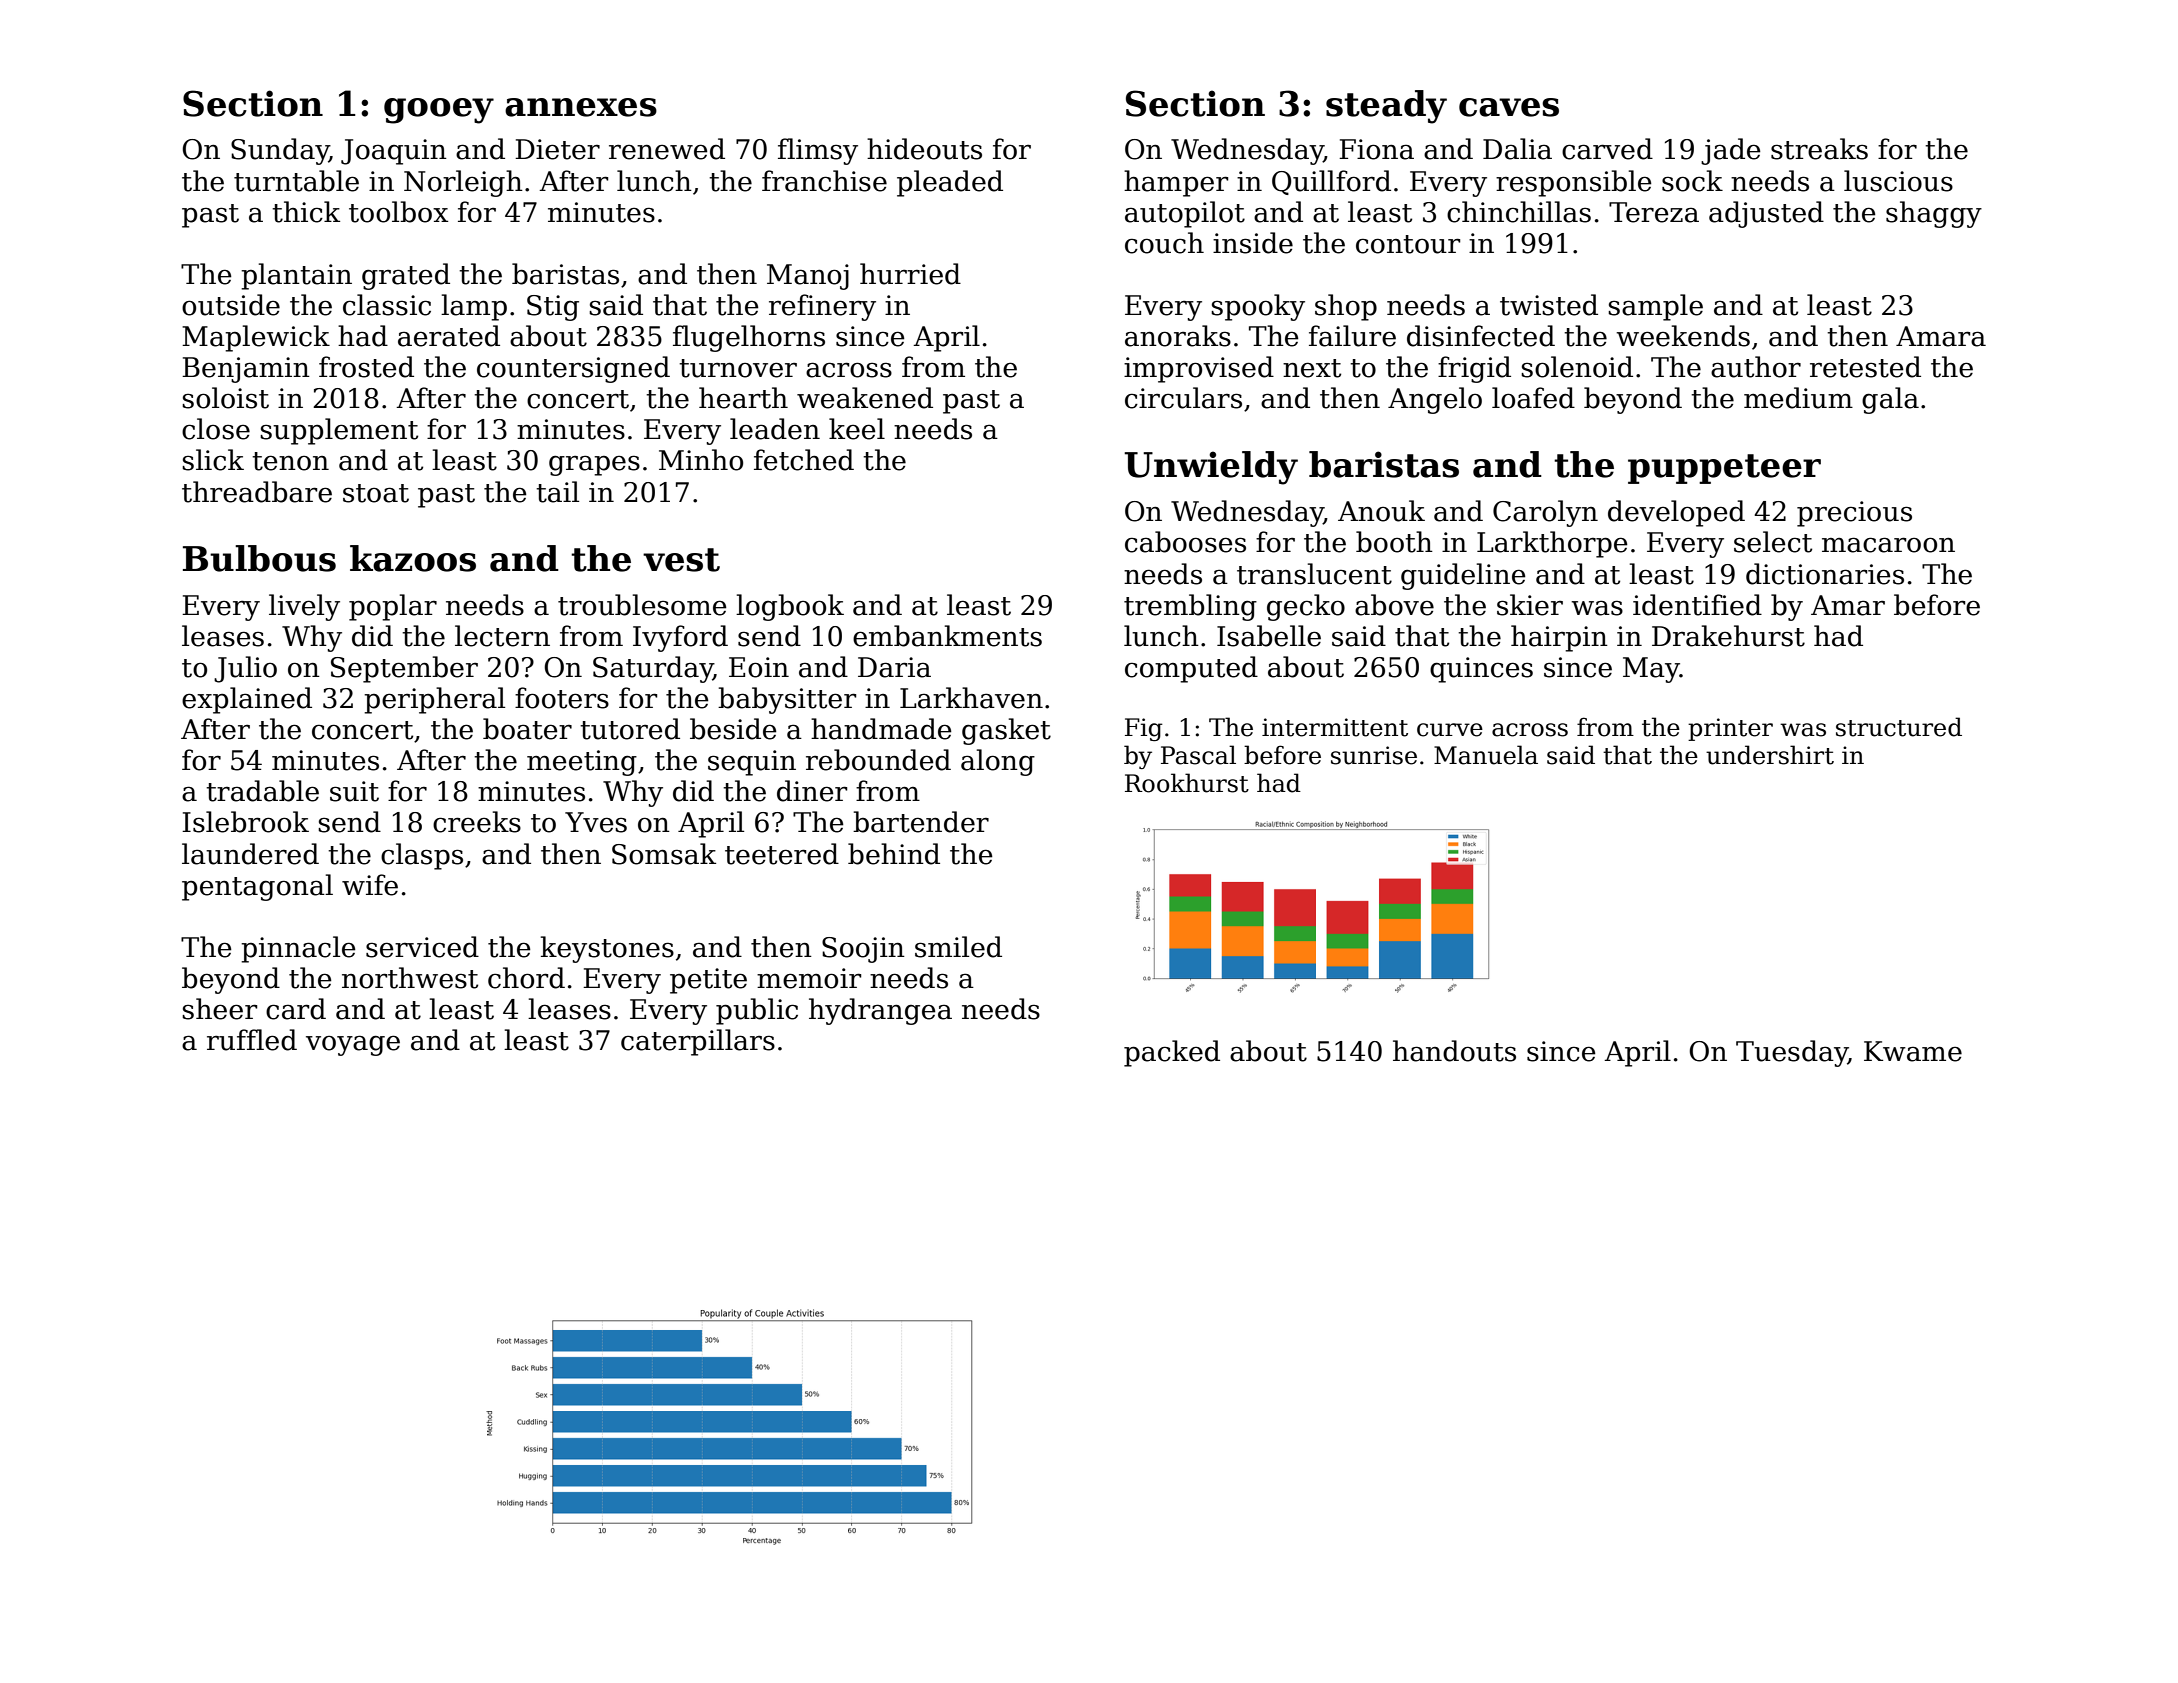 Image resolution: width=2178 pixels, height=1683 pixels. I want to click on ruffled, so click(252, 1040).
